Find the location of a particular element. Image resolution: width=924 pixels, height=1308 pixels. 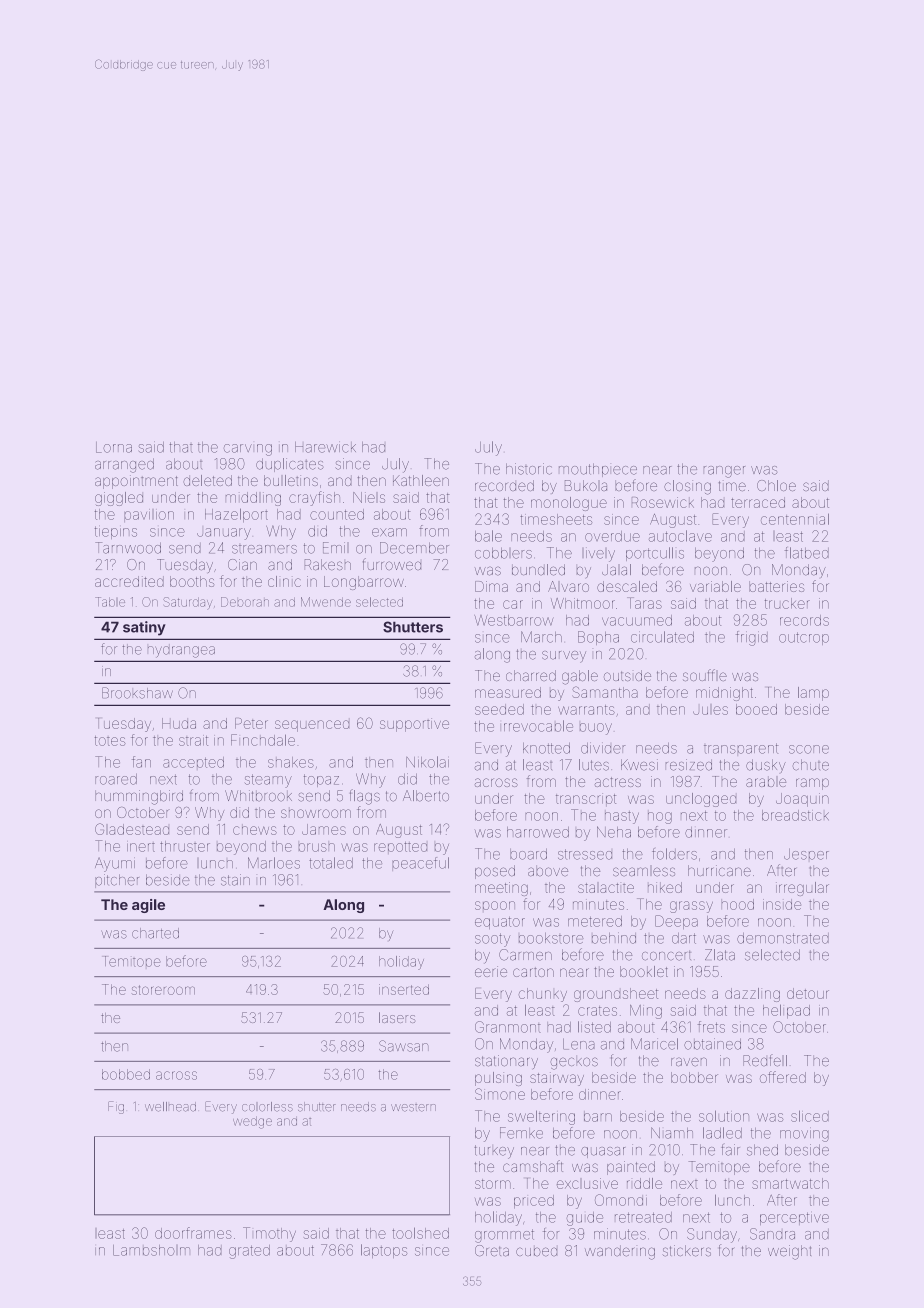

doorframes is located at coordinates (193, 1233).
